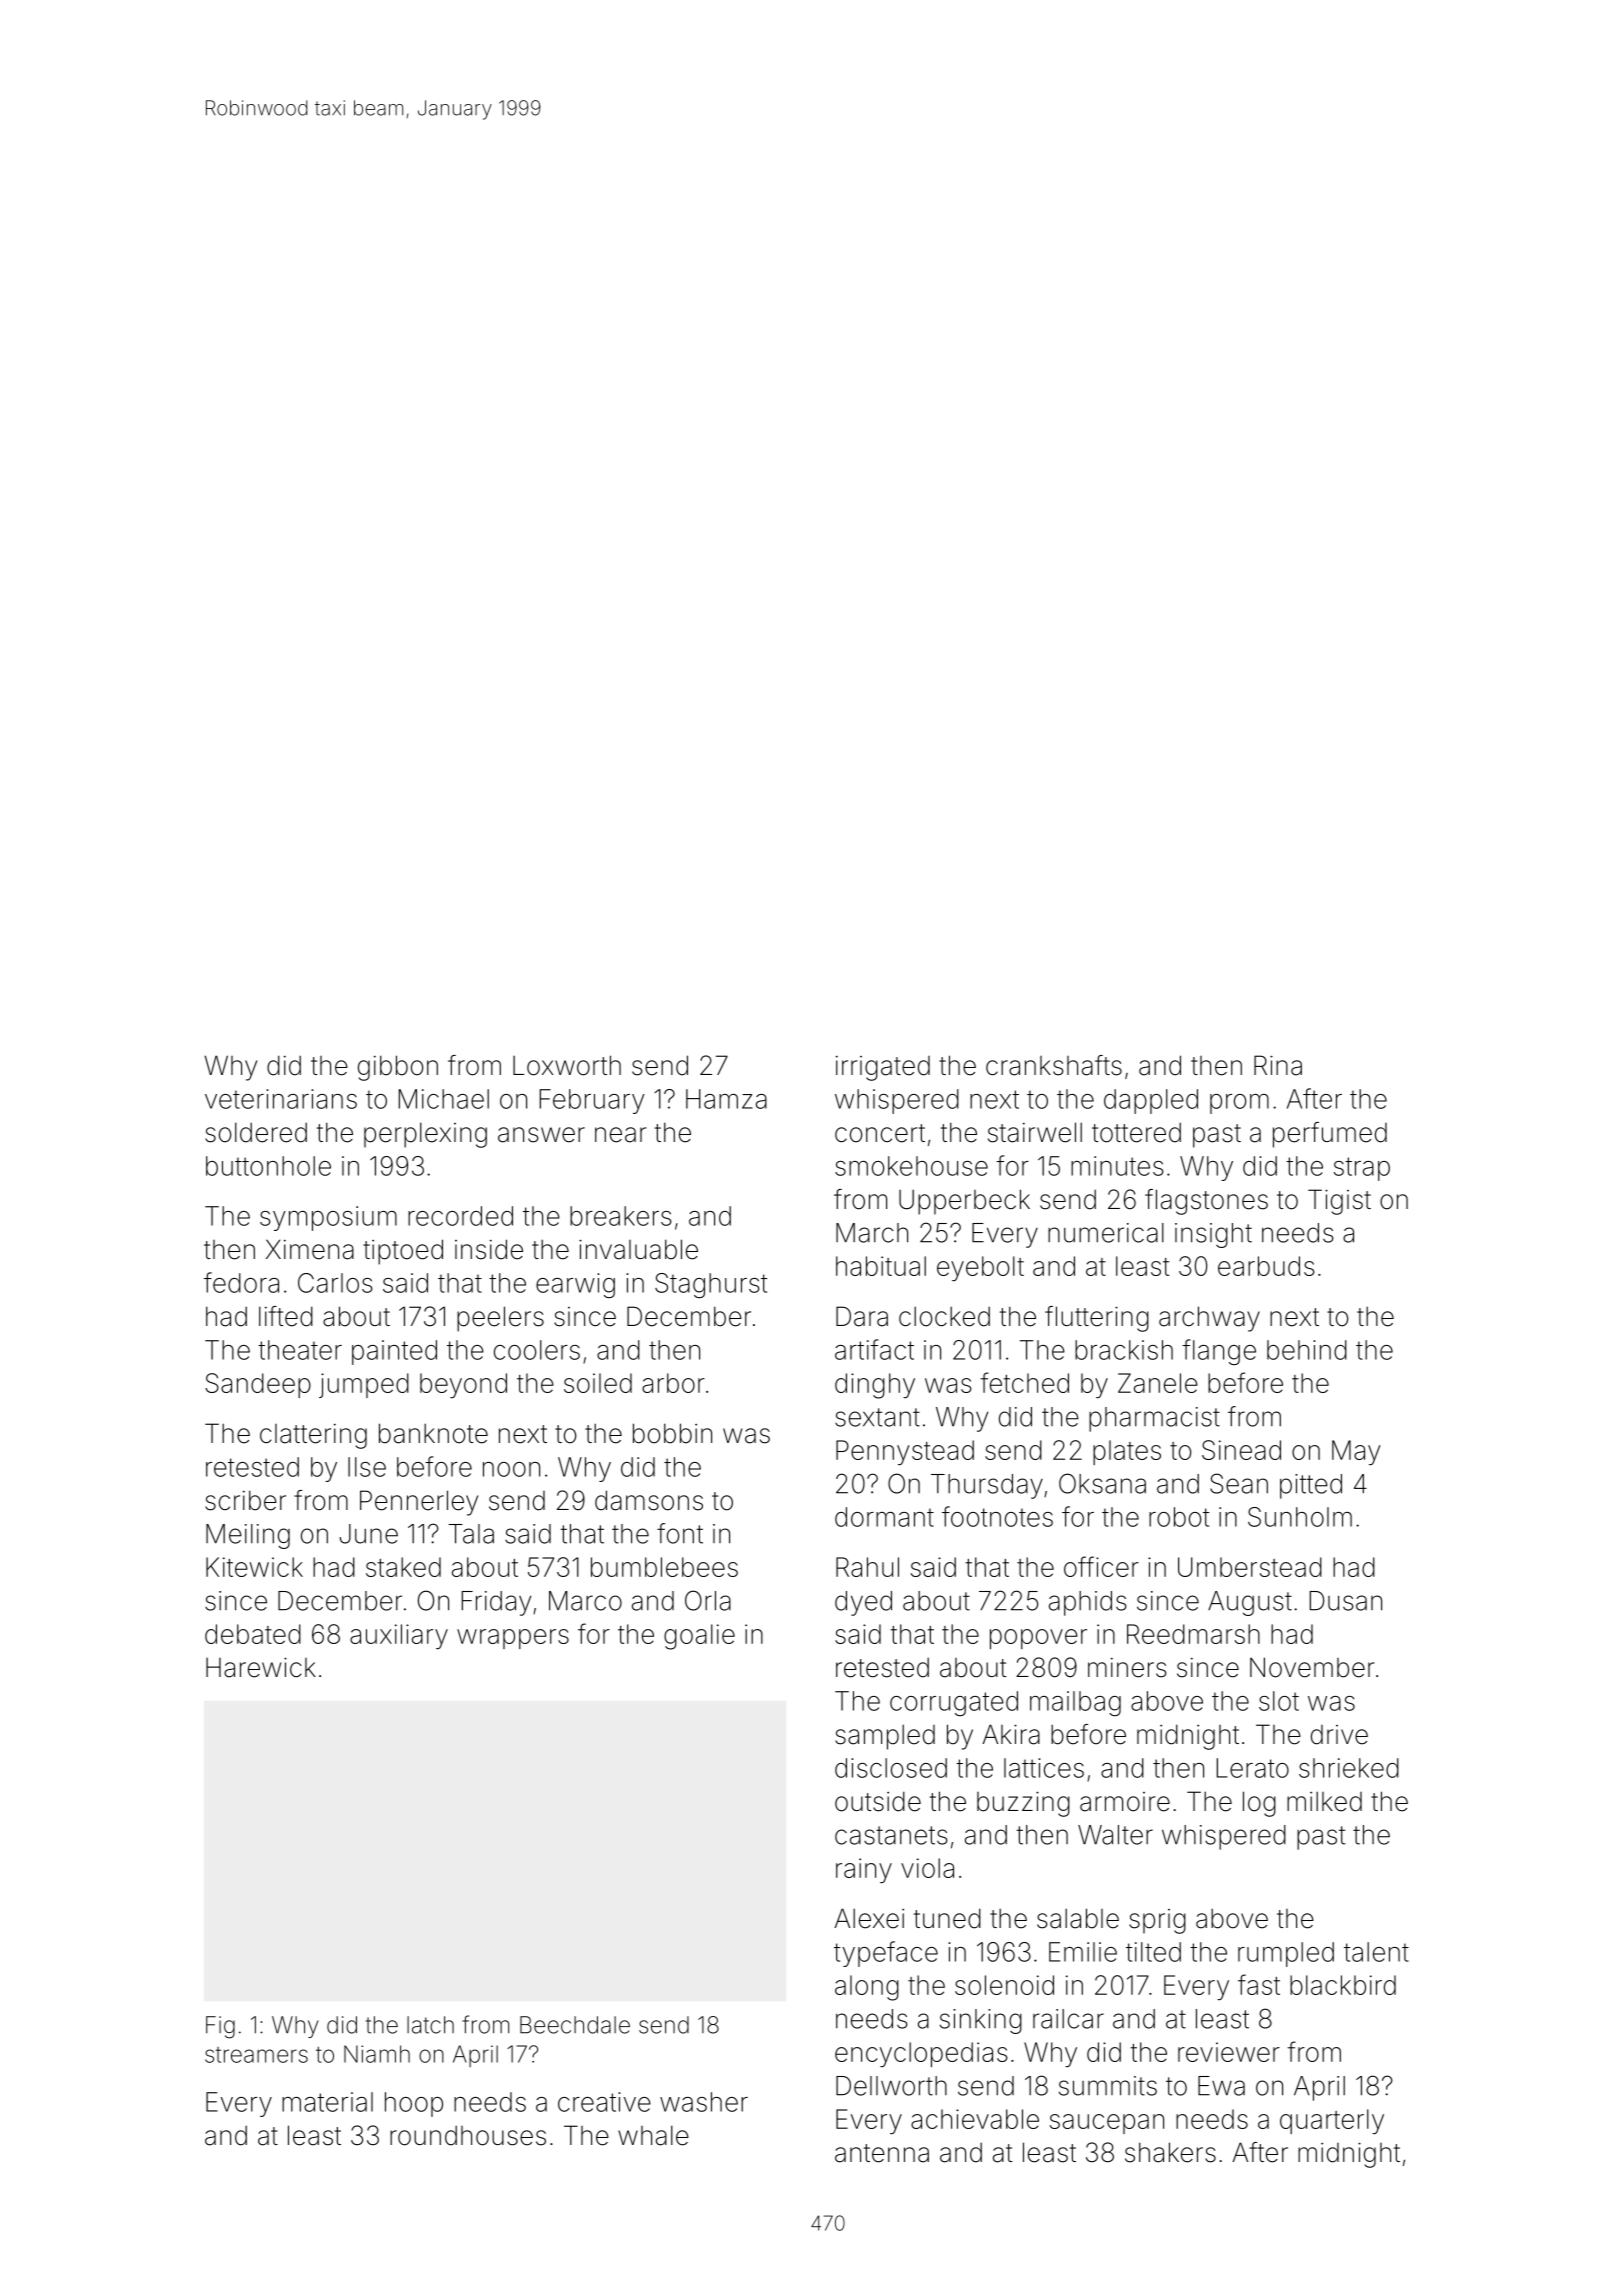 The image size is (1620, 2292). I want to click on Carlos, so click(335, 1283).
